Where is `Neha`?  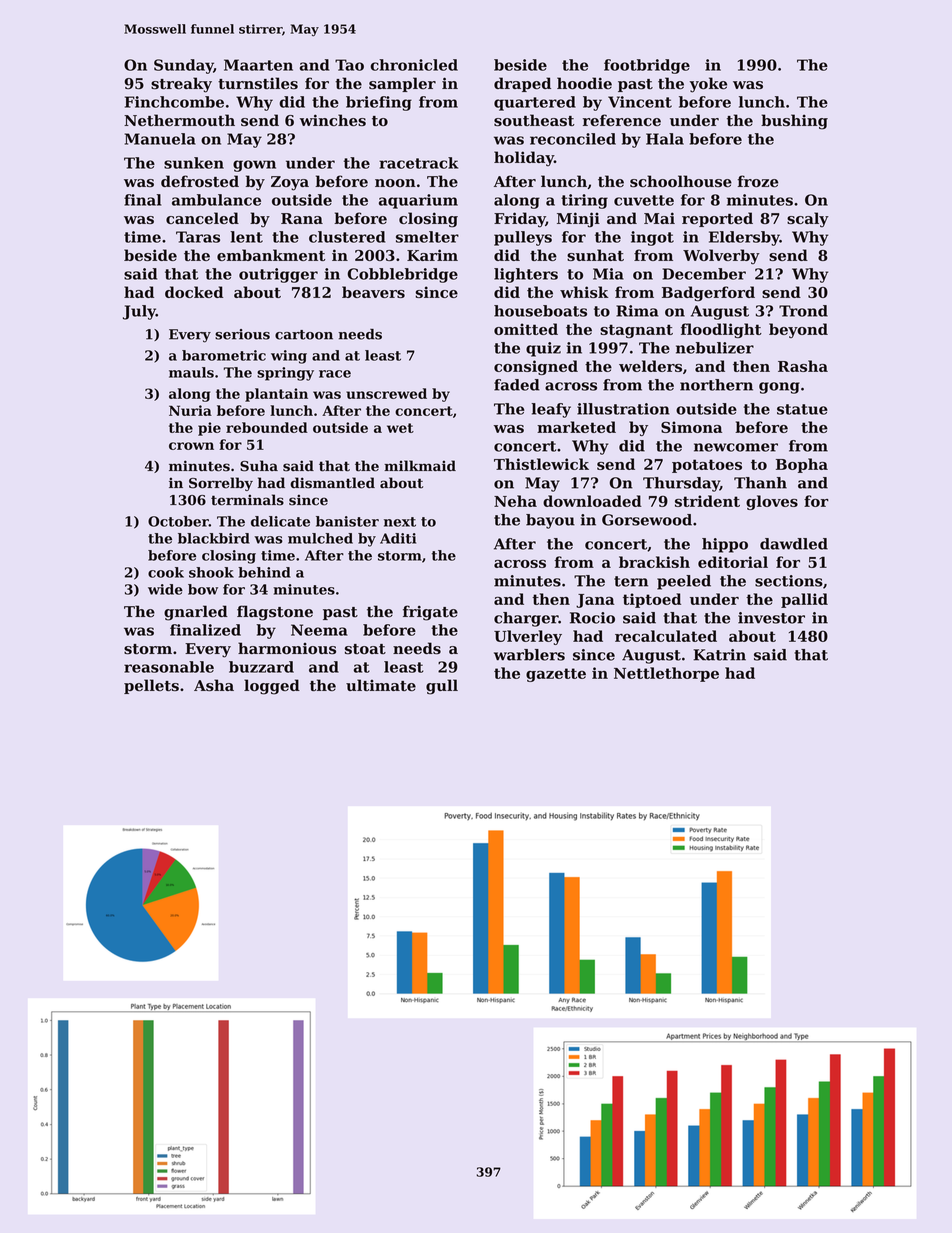
Neha is located at coordinates (515, 501).
